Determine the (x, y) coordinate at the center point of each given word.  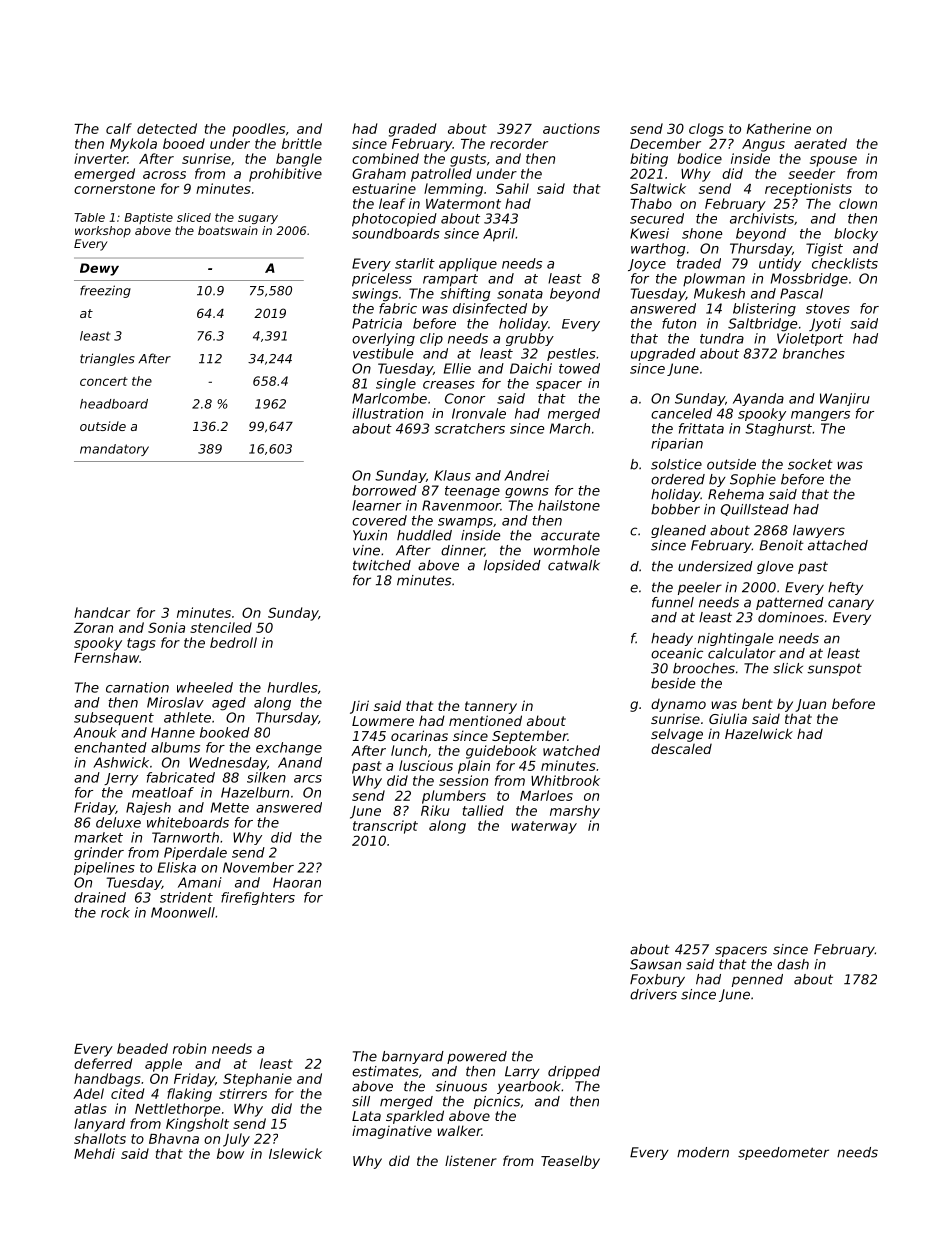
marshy (575, 812)
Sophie (753, 480)
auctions (571, 128)
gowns (527, 493)
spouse (833, 161)
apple (163, 1065)
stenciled (221, 627)
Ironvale (479, 413)
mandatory (114, 450)
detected (167, 128)
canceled (681, 413)
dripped (574, 1072)
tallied (483, 810)
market (98, 837)
